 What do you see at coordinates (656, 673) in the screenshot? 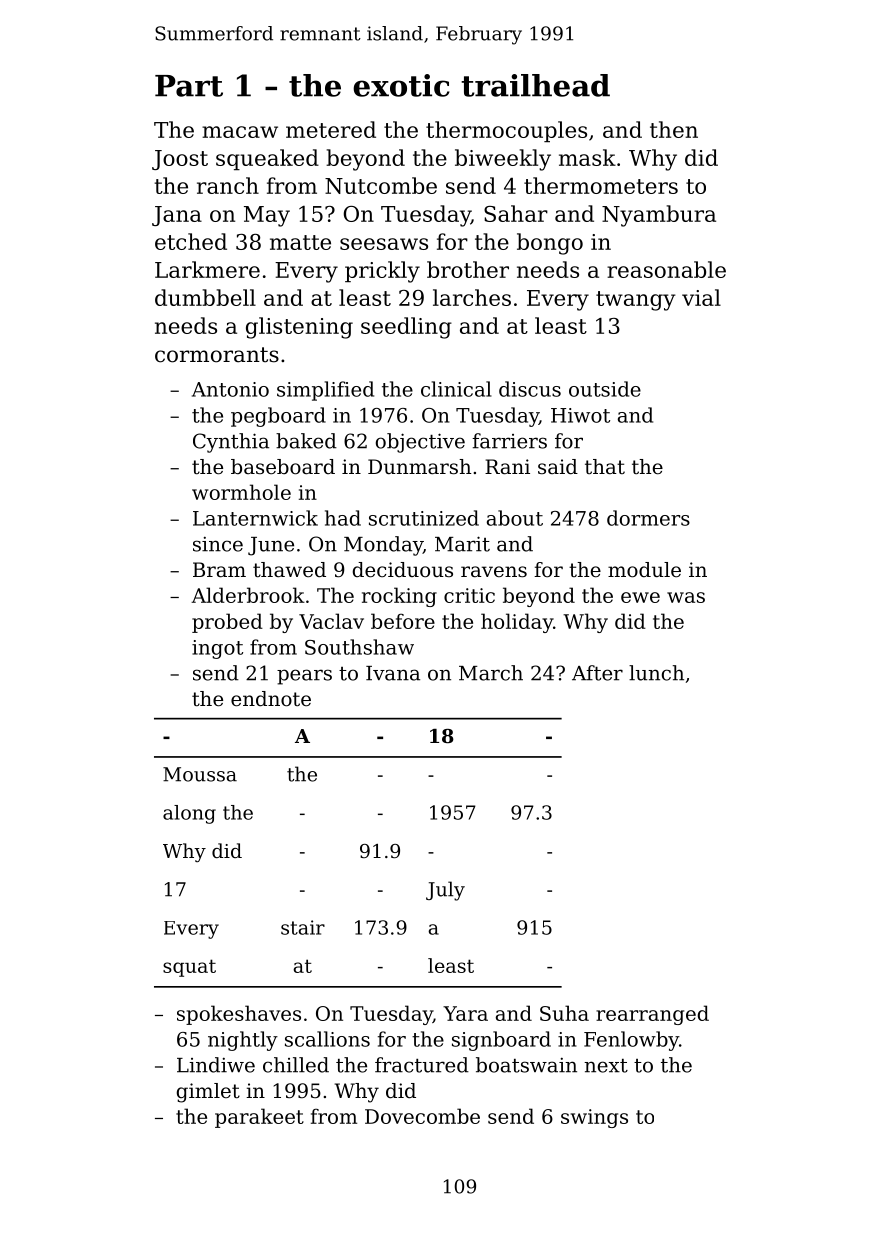
I see `lunch` at bounding box center [656, 673].
